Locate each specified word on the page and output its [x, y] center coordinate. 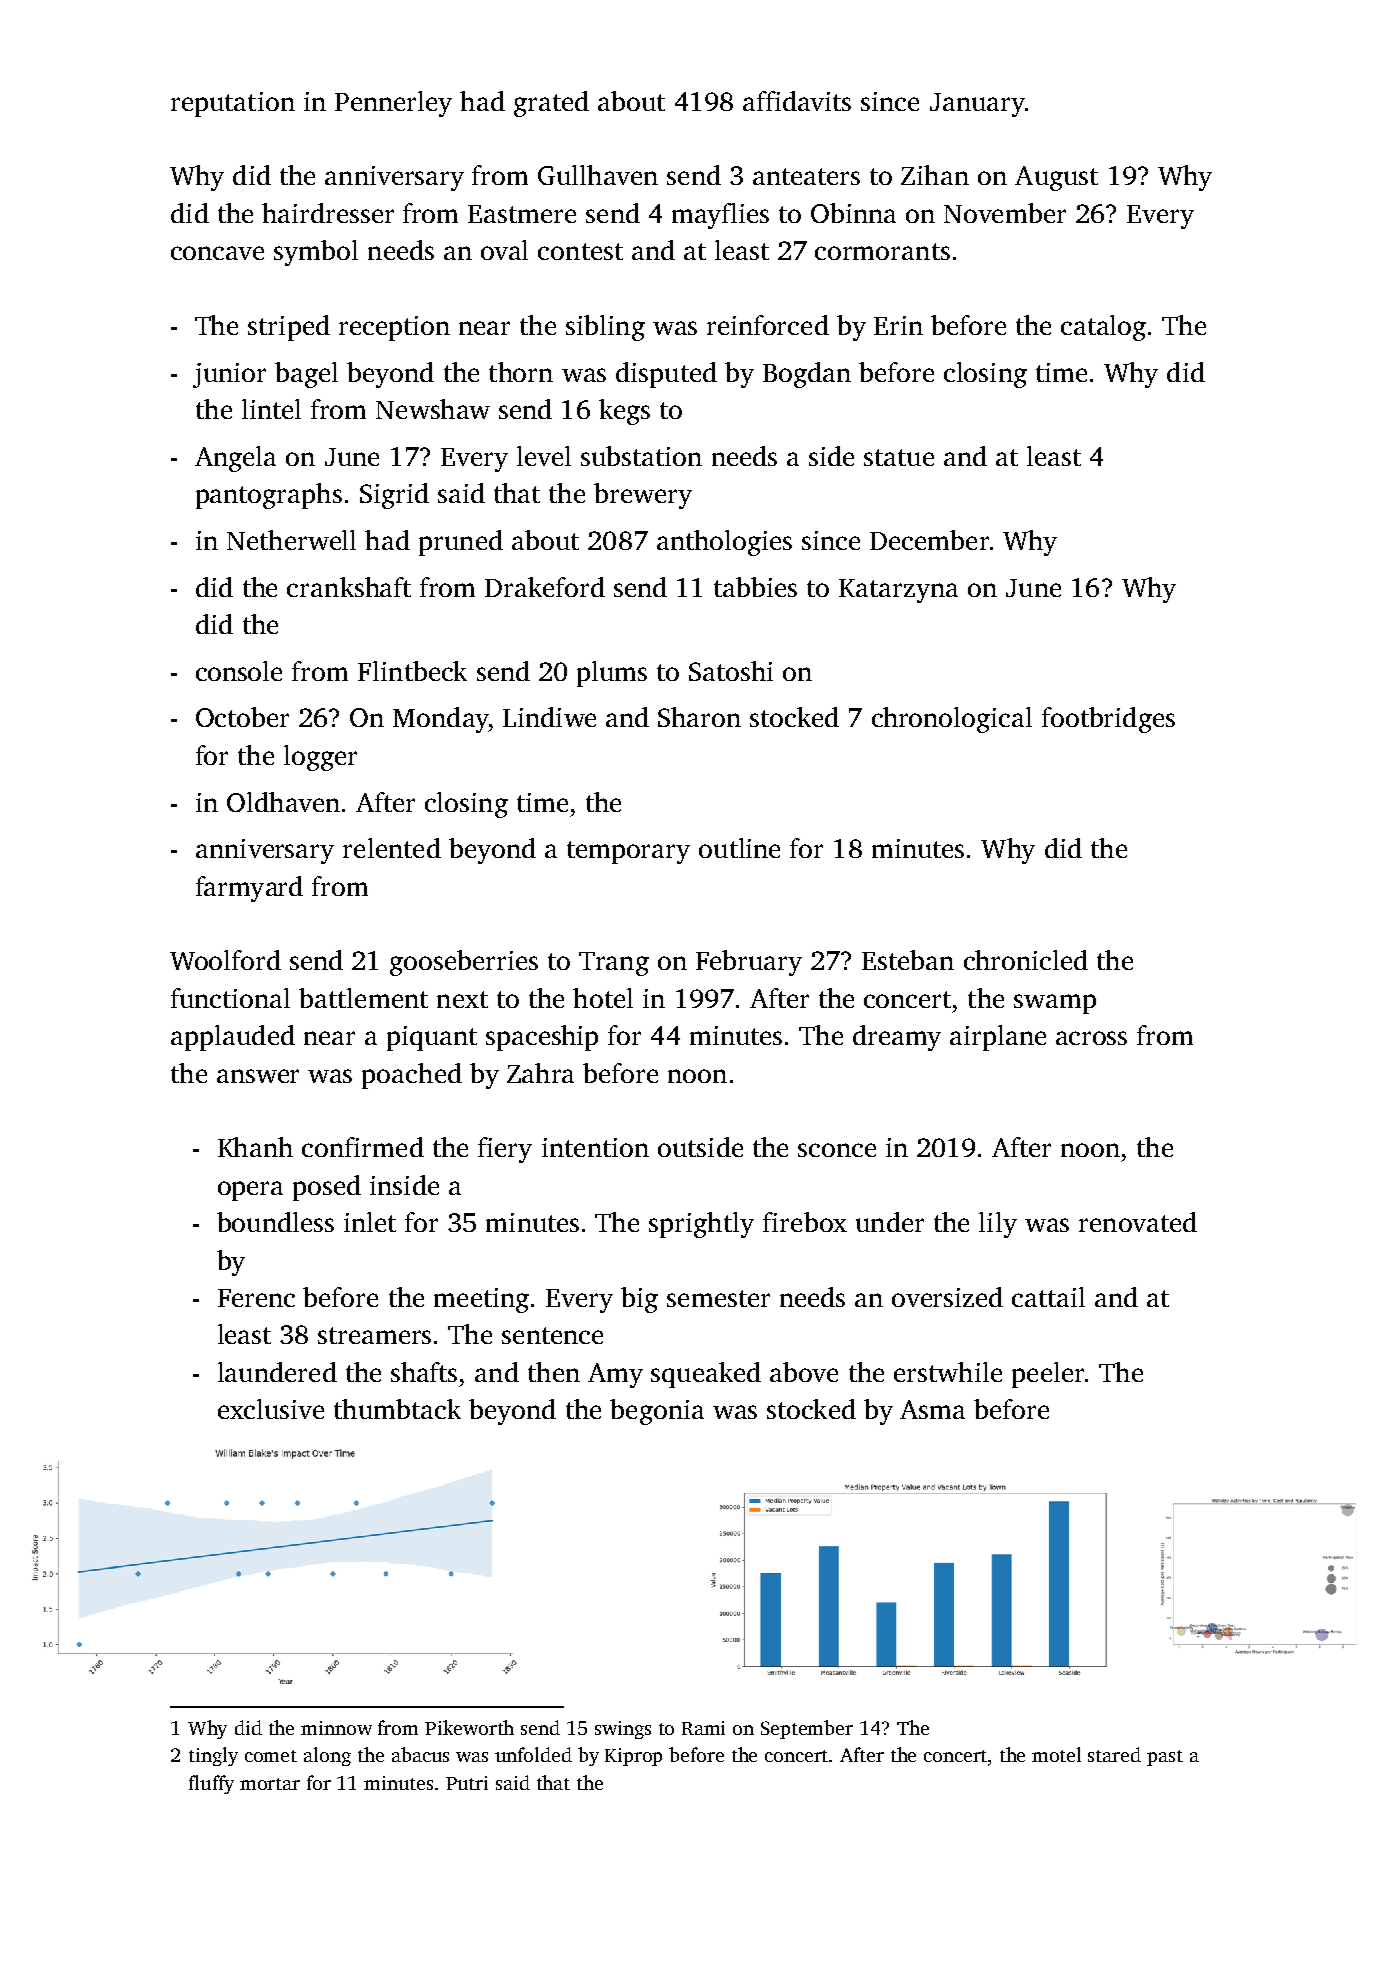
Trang [614, 964]
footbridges [1108, 720]
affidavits [797, 101]
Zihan [935, 175]
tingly [213, 1756]
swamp [1055, 1004]
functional [230, 998]
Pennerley [393, 104]
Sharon [699, 717]
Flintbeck [412, 671]
